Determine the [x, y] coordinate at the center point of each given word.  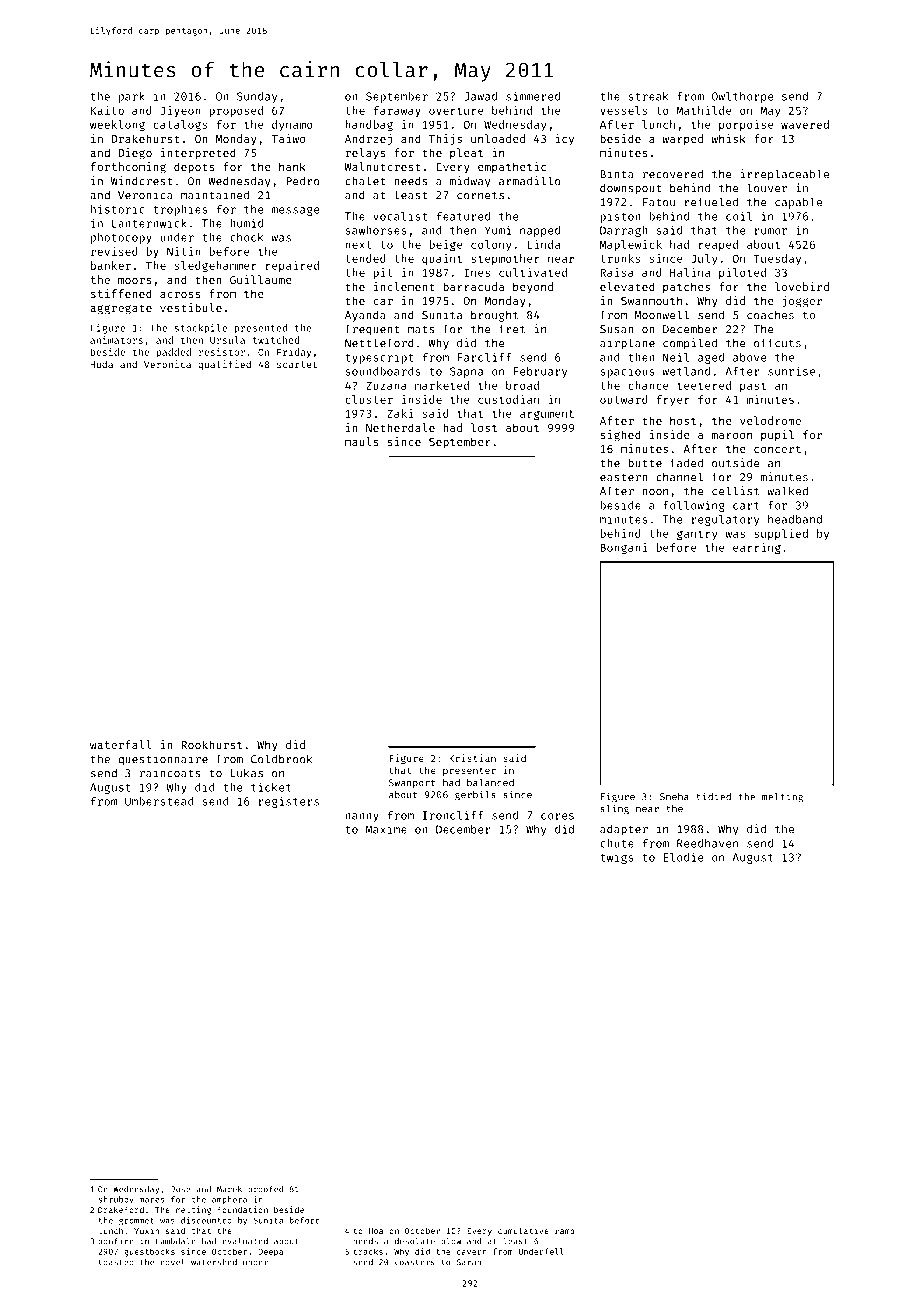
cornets [480, 196]
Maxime [386, 829]
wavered [805, 124]
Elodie [683, 857]
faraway [397, 111]
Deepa [270, 1253]
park [132, 97]
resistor [222, 352]
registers [288, 802]
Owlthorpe [743, 97]
